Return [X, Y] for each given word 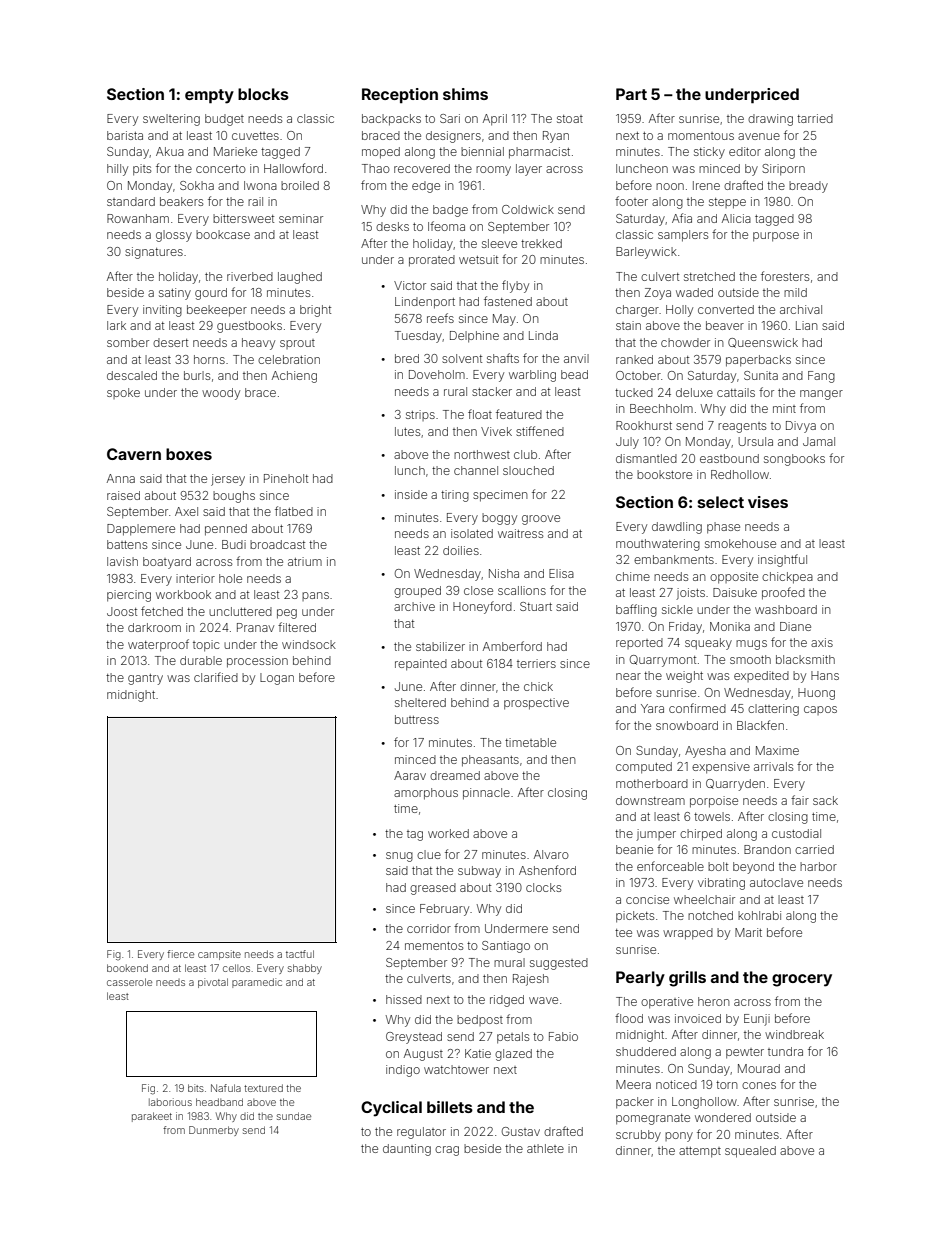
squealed [750, 1152]
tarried [815, 118]
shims [465, 94]
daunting [407, 1150]
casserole [129, 982]
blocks [263, 94]
